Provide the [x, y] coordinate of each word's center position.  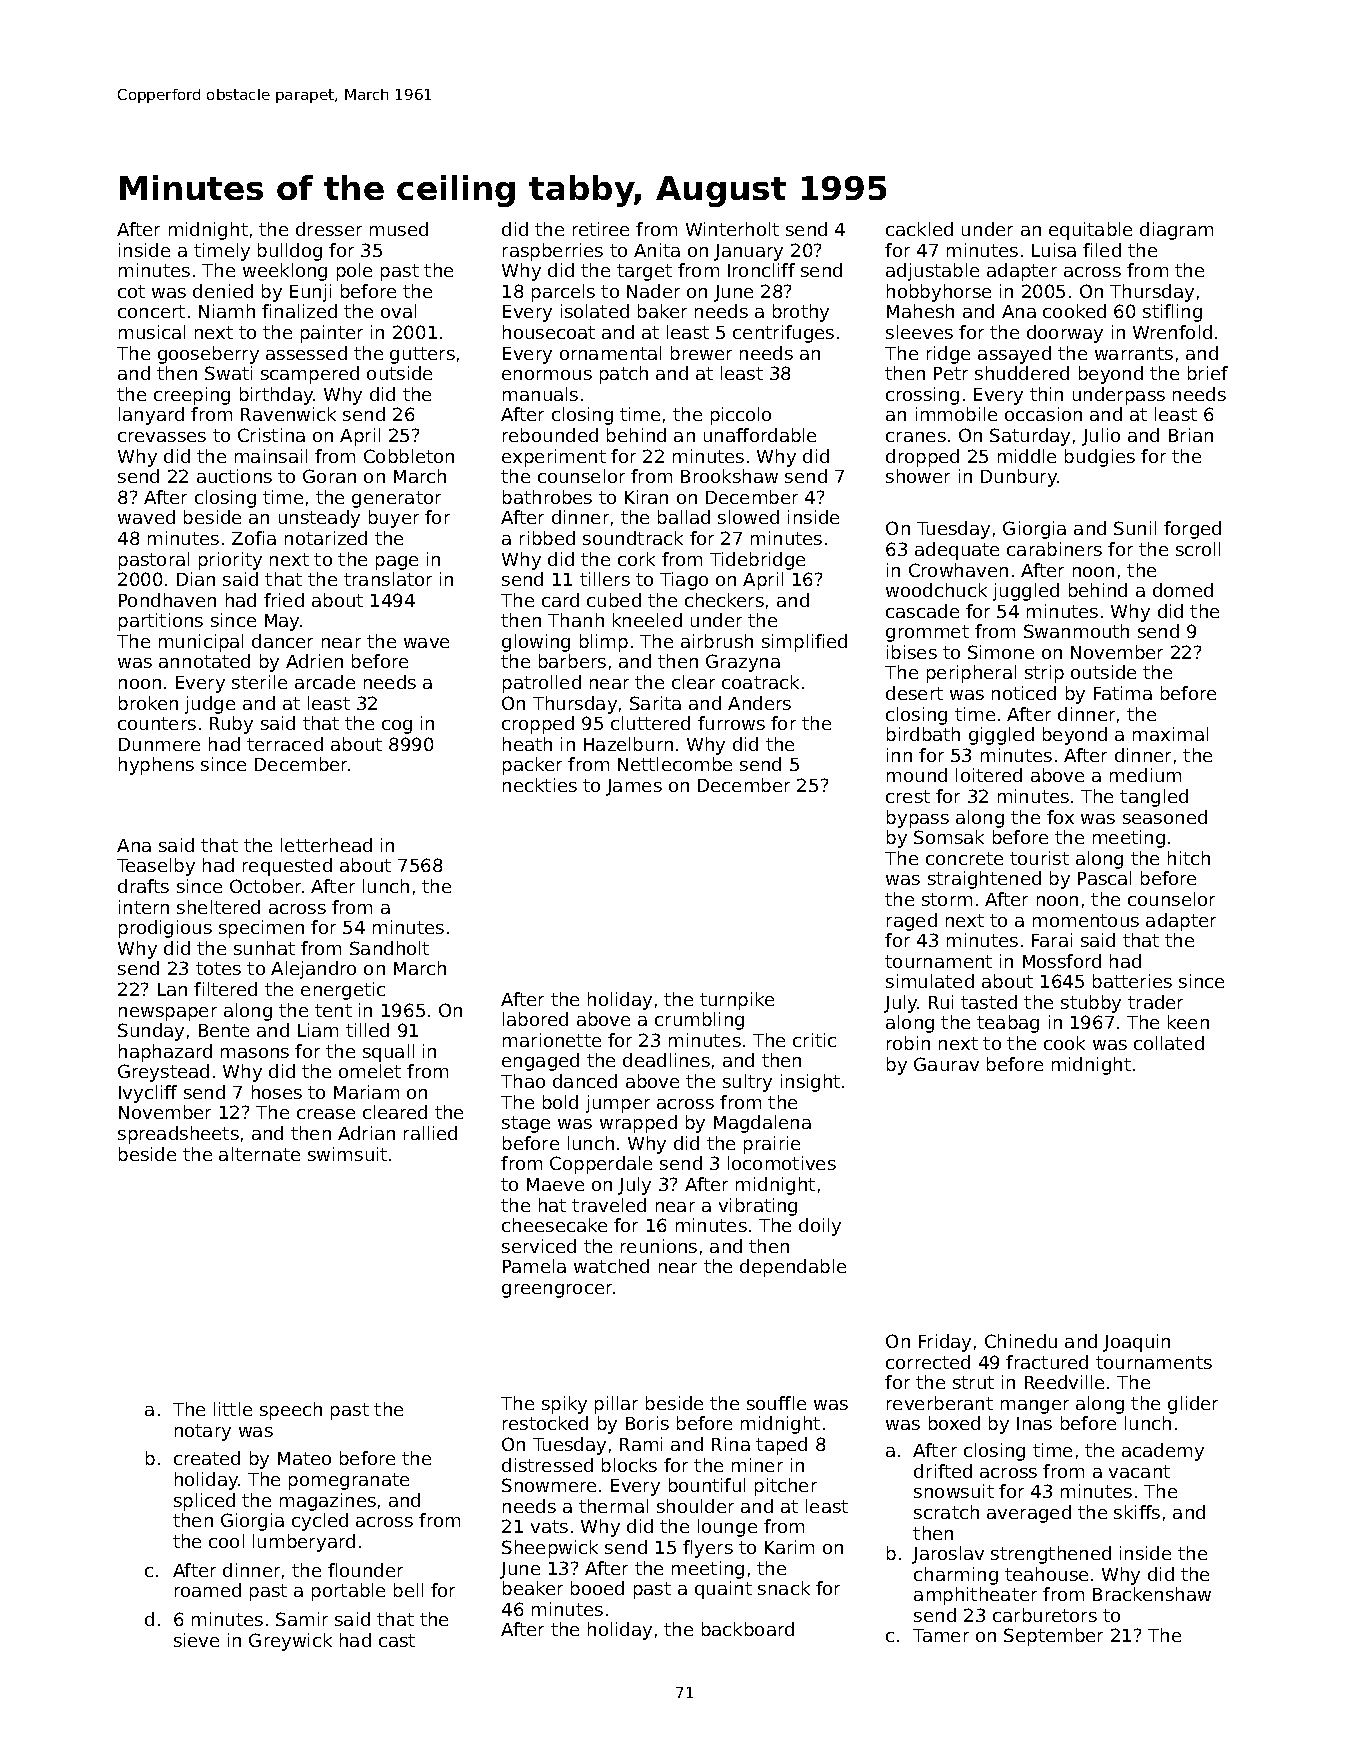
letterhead [326, 845]
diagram [1176, 231]
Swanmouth [1076, 631]
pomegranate [349, 1481]
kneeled [647, 620]
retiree [601, 229]
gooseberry [208, 355]
